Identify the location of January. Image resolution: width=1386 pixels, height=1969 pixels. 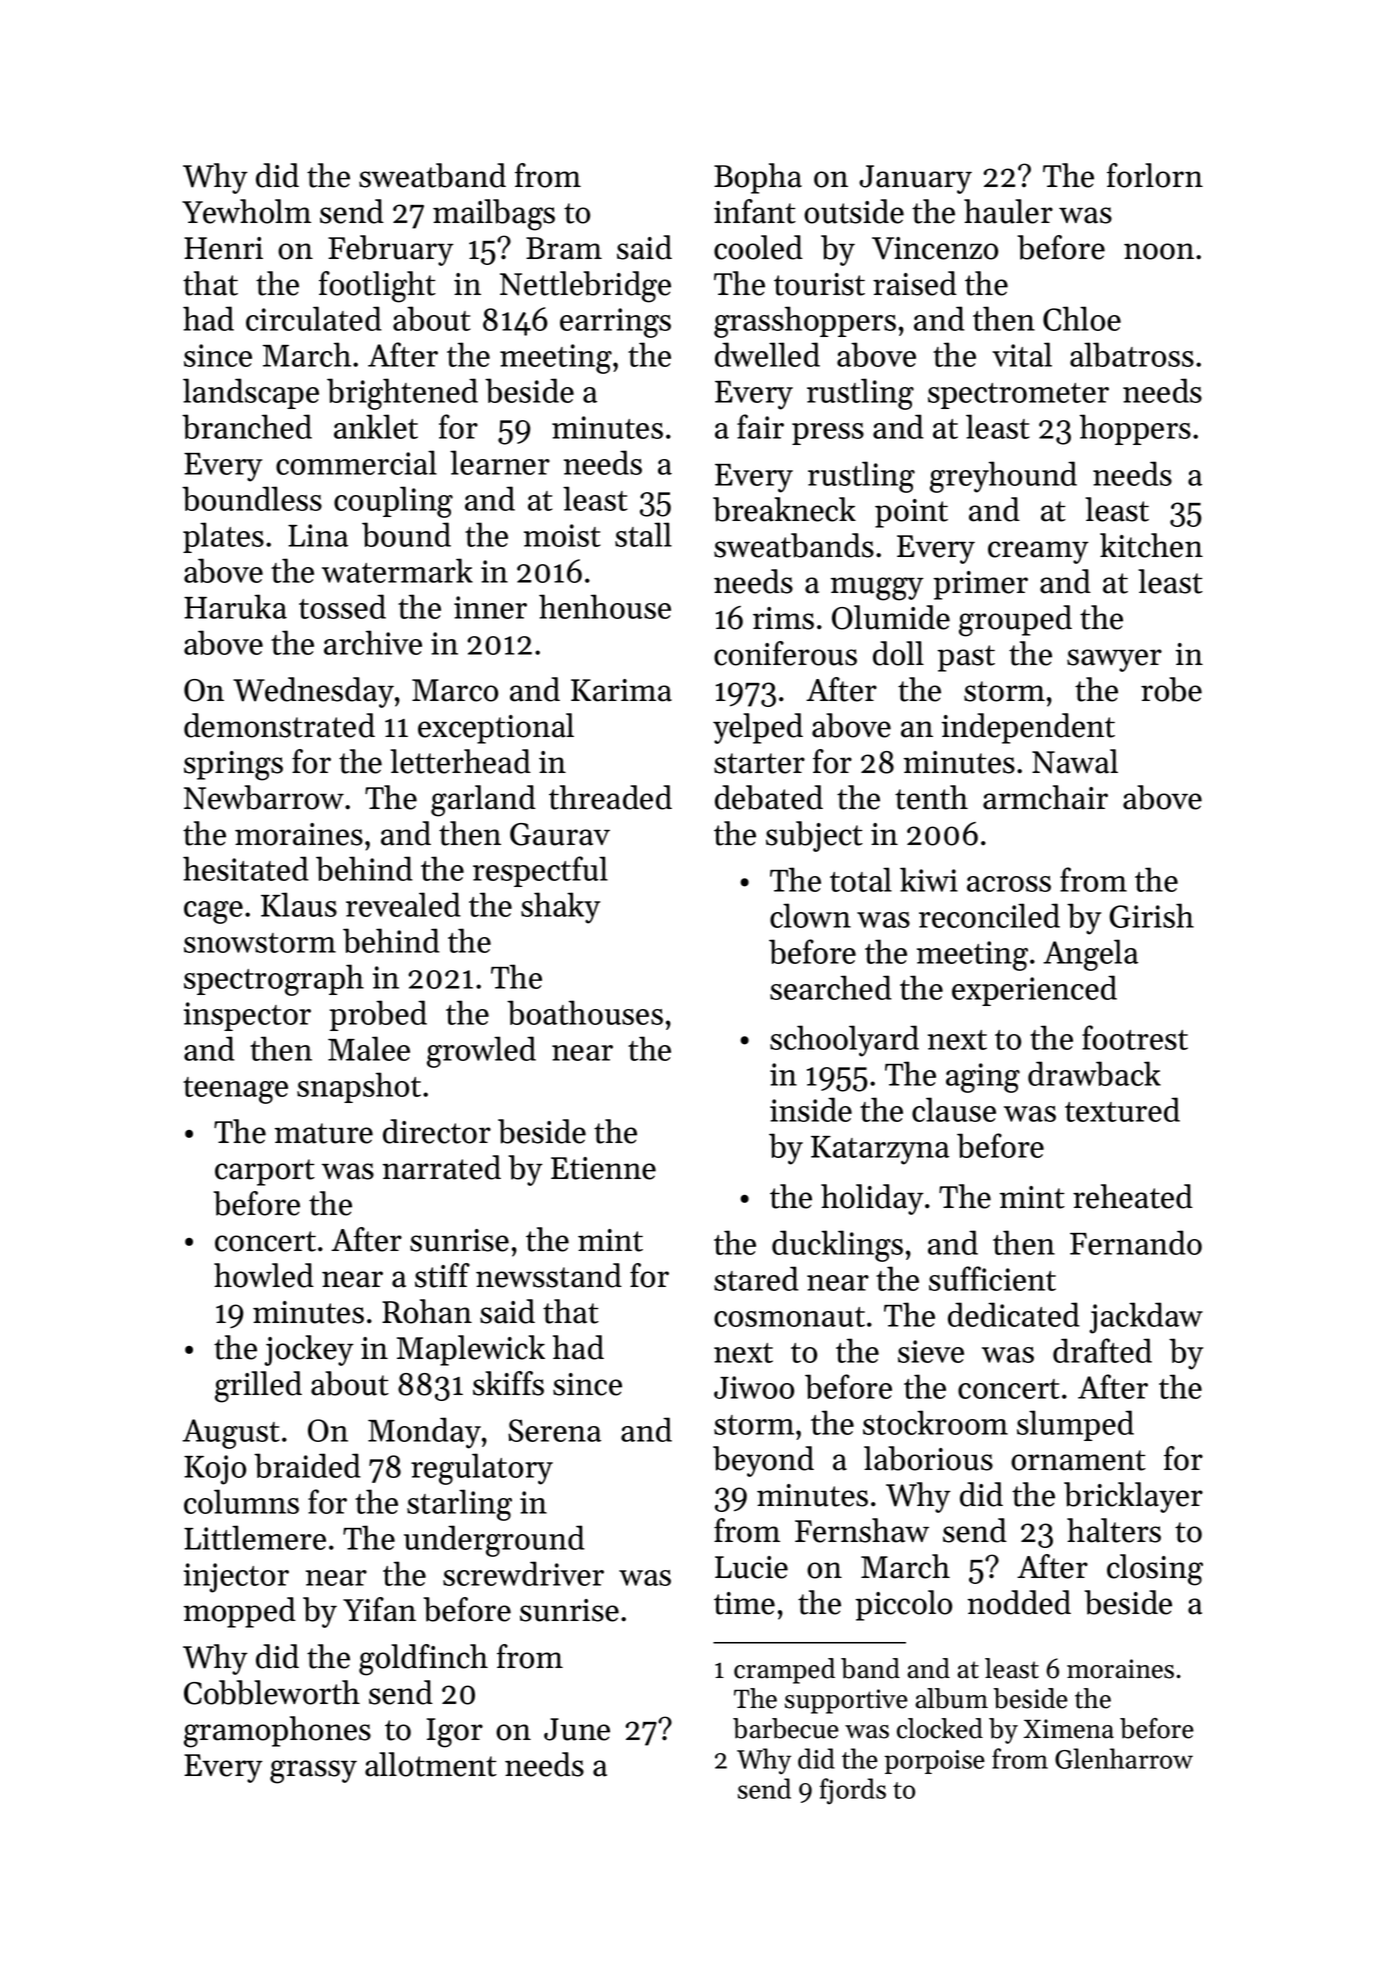
(915, 179).
